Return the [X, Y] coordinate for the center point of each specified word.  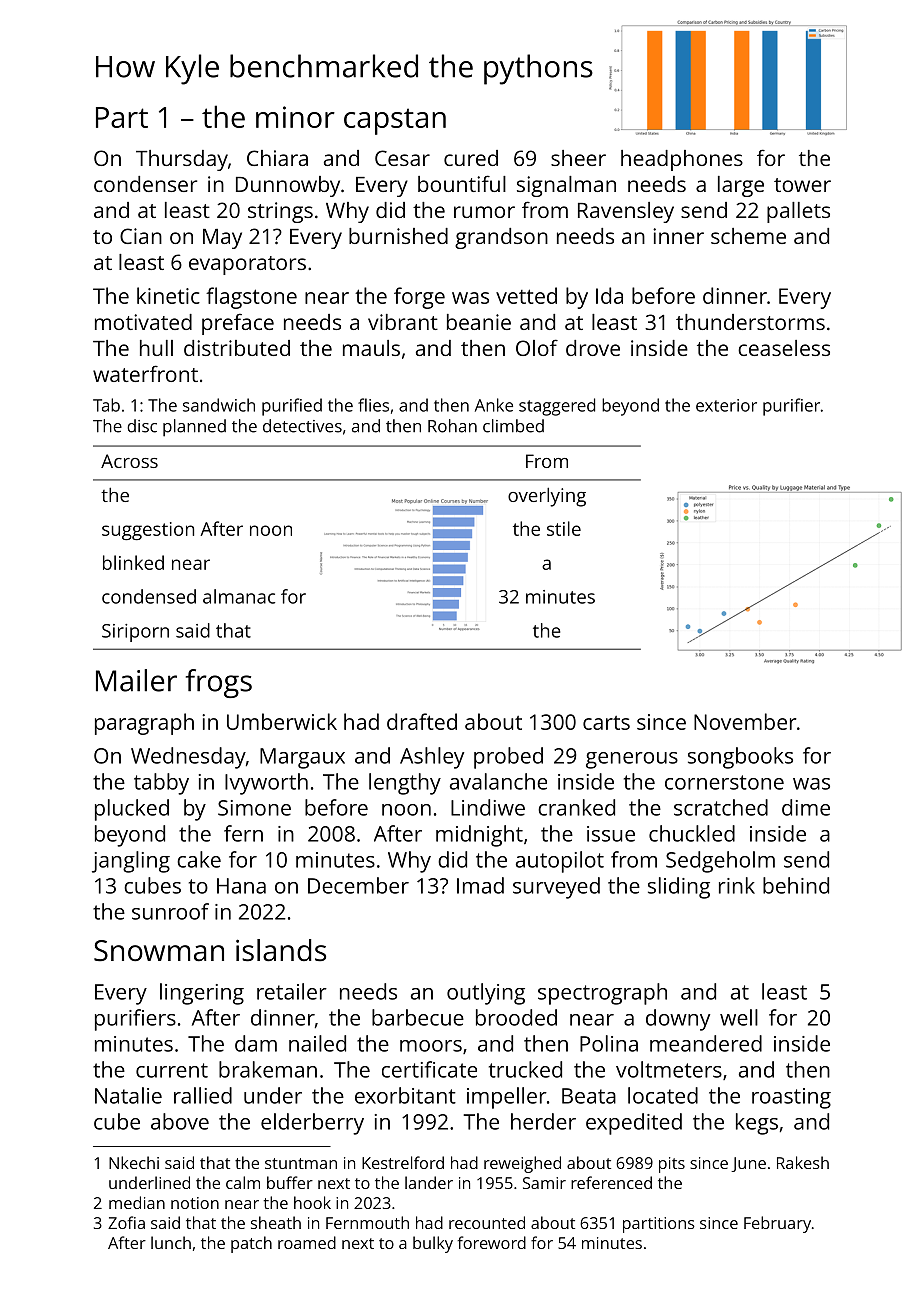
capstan [395, 121]
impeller [507, 1098]
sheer [578, 158]
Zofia [126, 1222]
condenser [145, 184]
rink [737, 885]
